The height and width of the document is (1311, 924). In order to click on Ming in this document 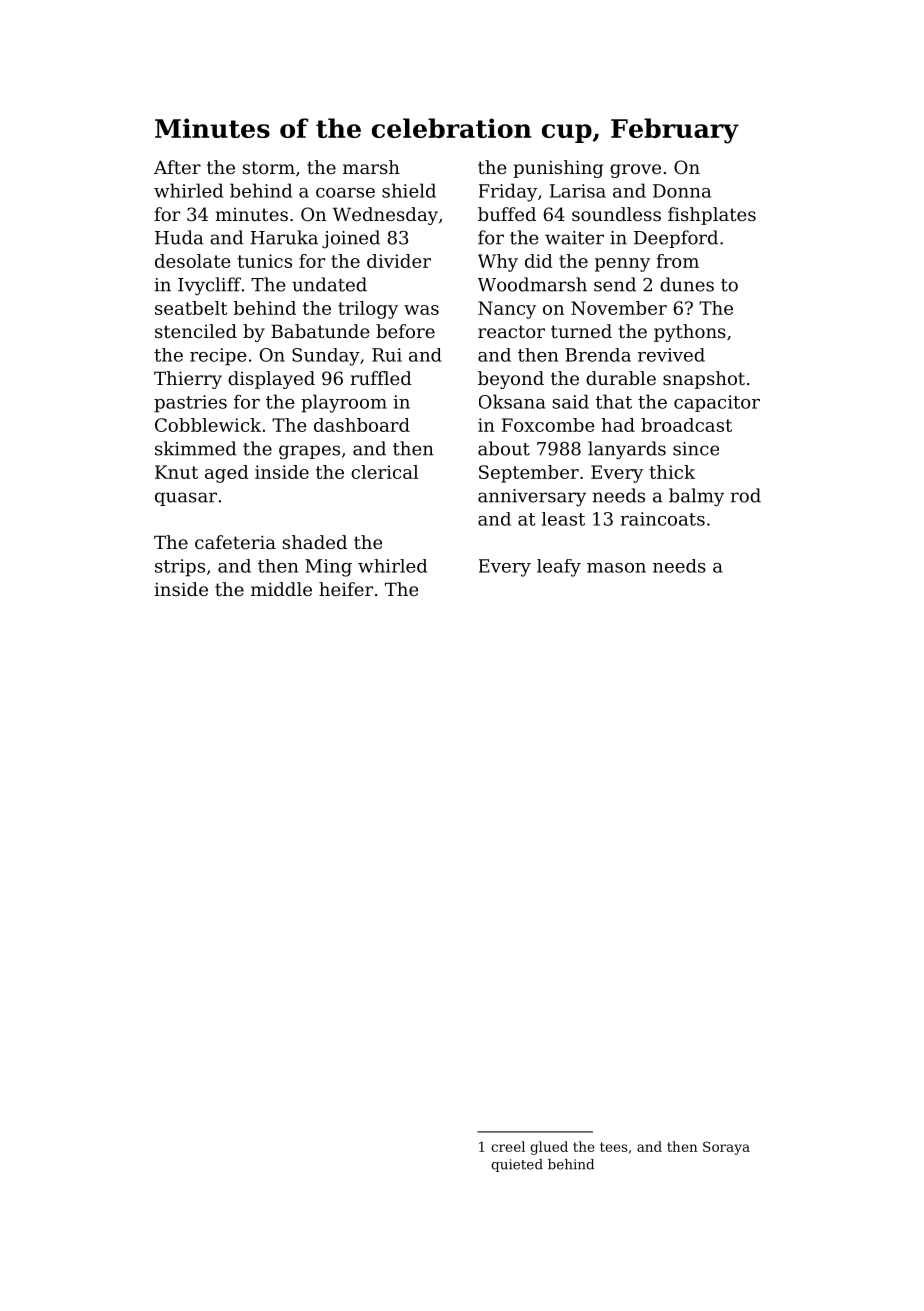, I will do `click(328, 568)`.
